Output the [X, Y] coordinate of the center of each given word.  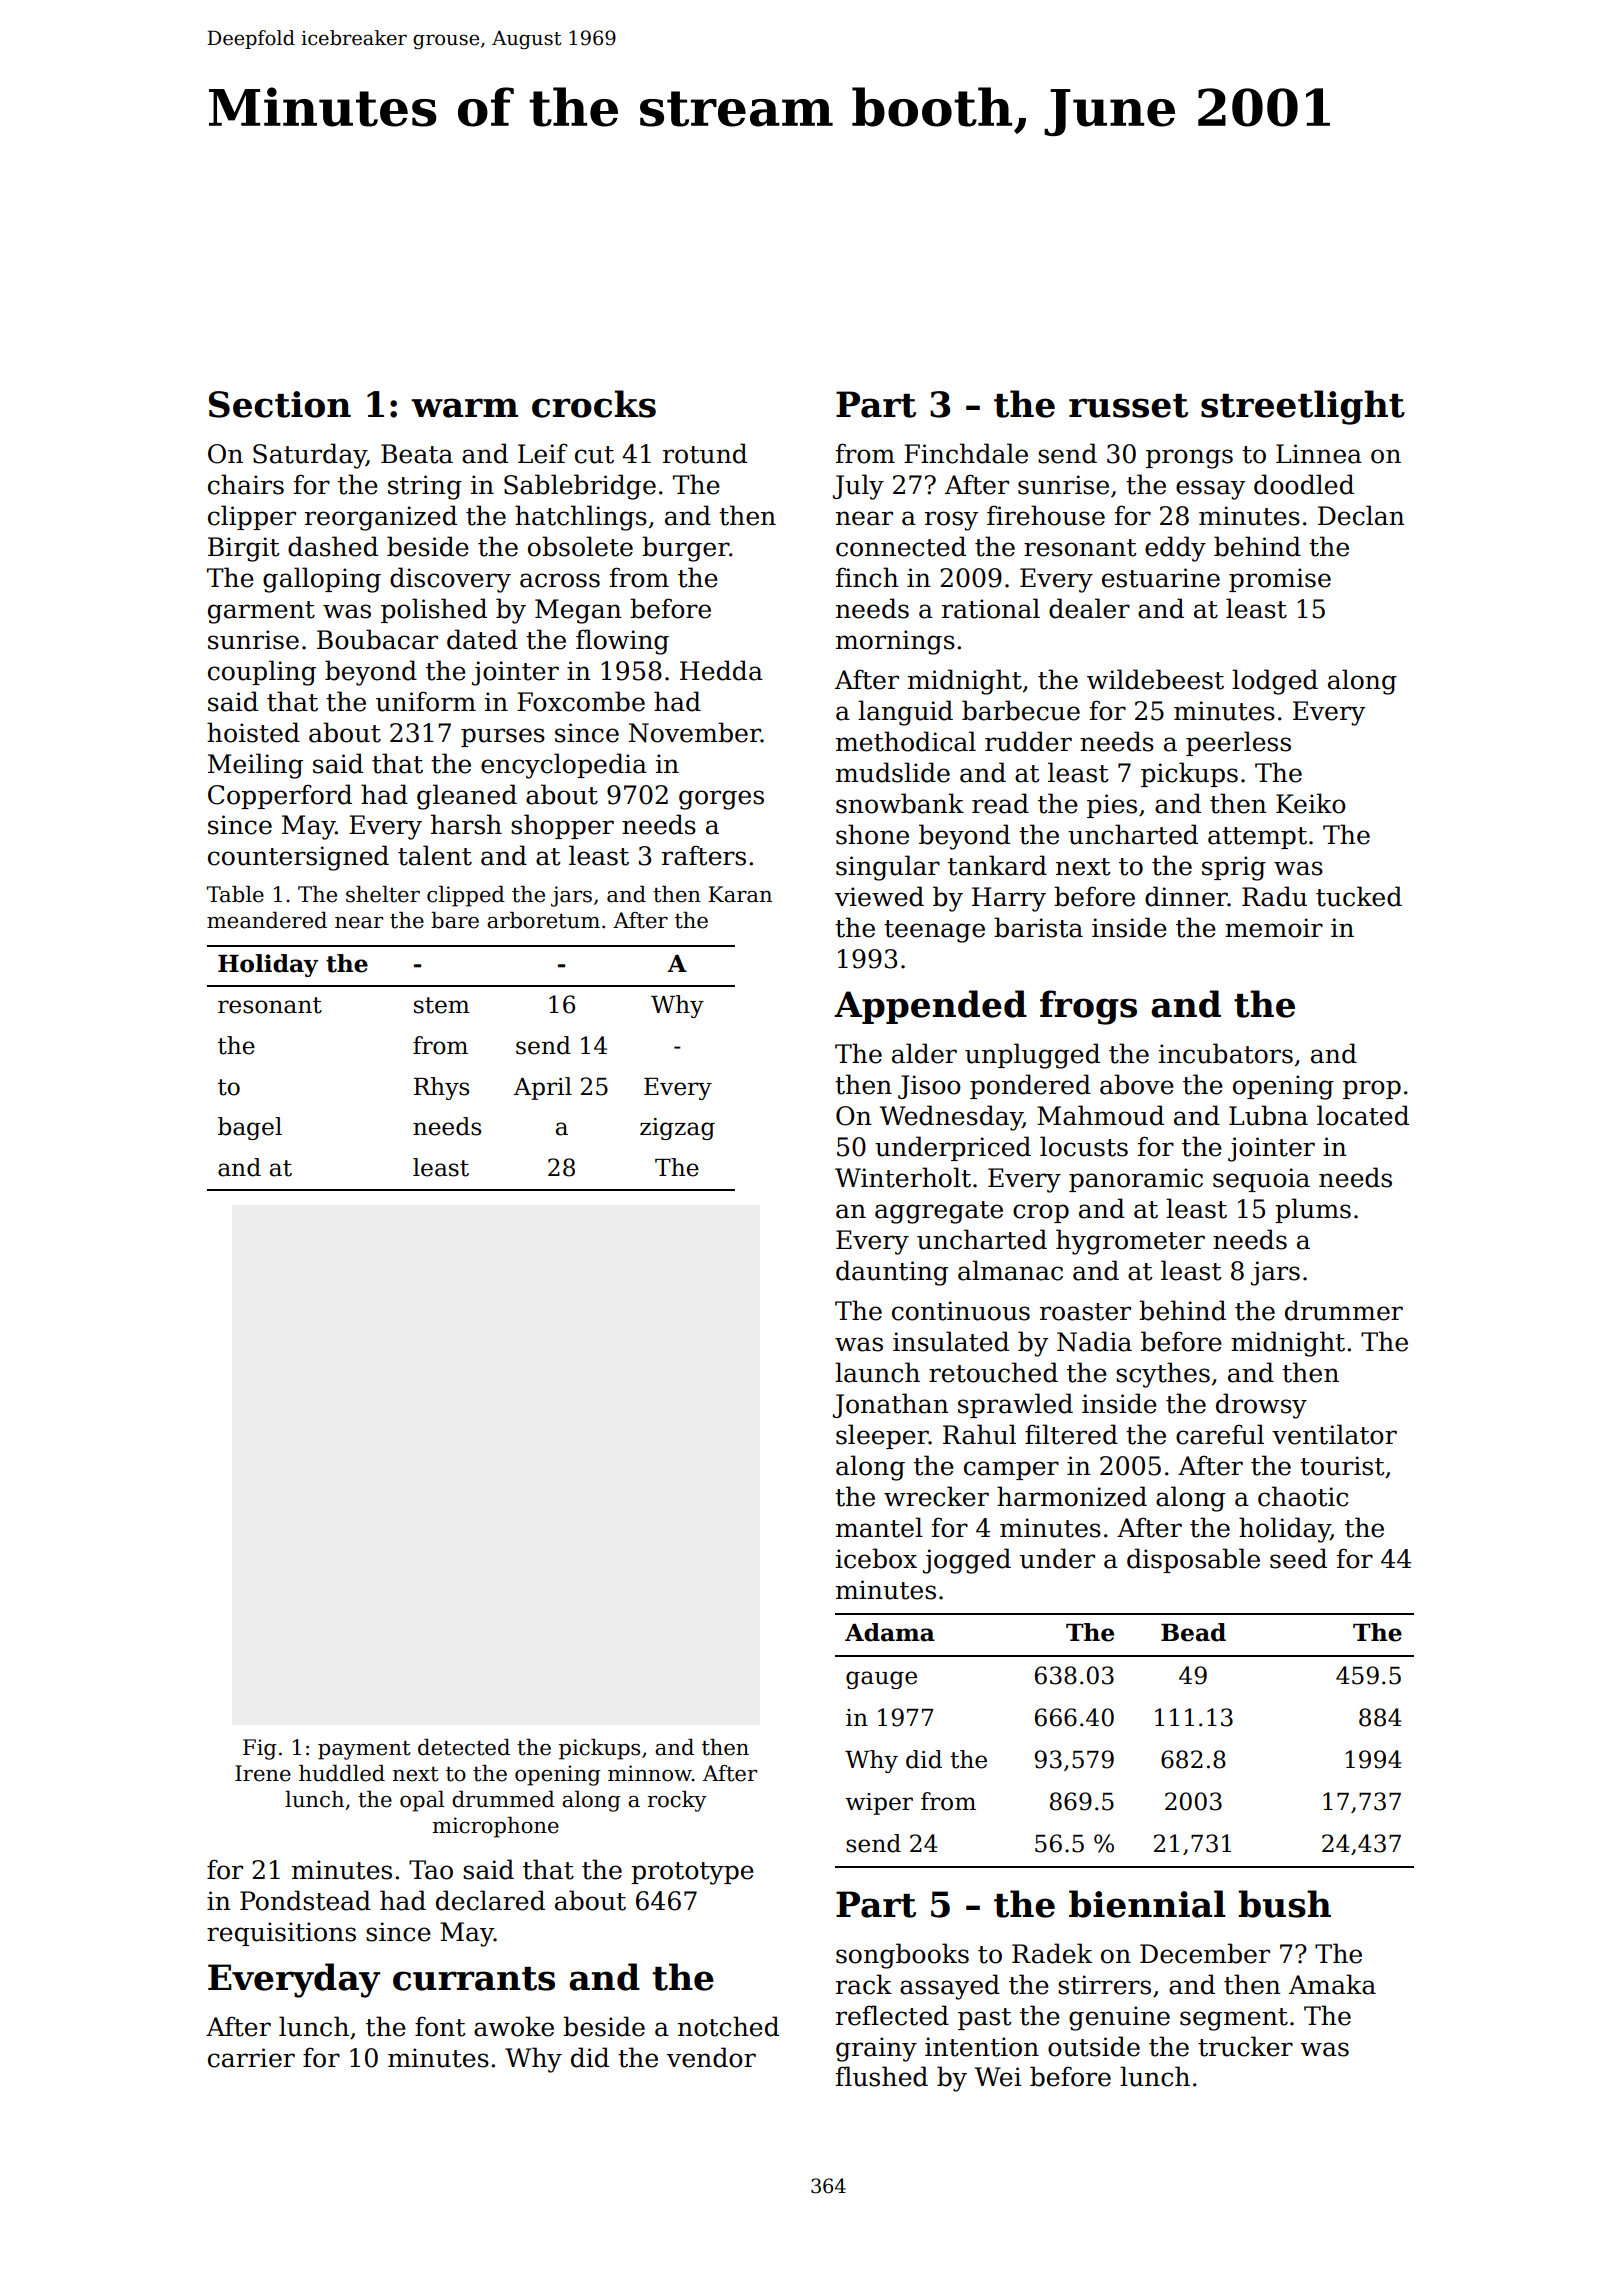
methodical [906, 741]
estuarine [1161, 578]
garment [261, 612]
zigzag [677, 1129]
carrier [251, 2058]
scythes [1163, 1375]
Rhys [441, 1088]
